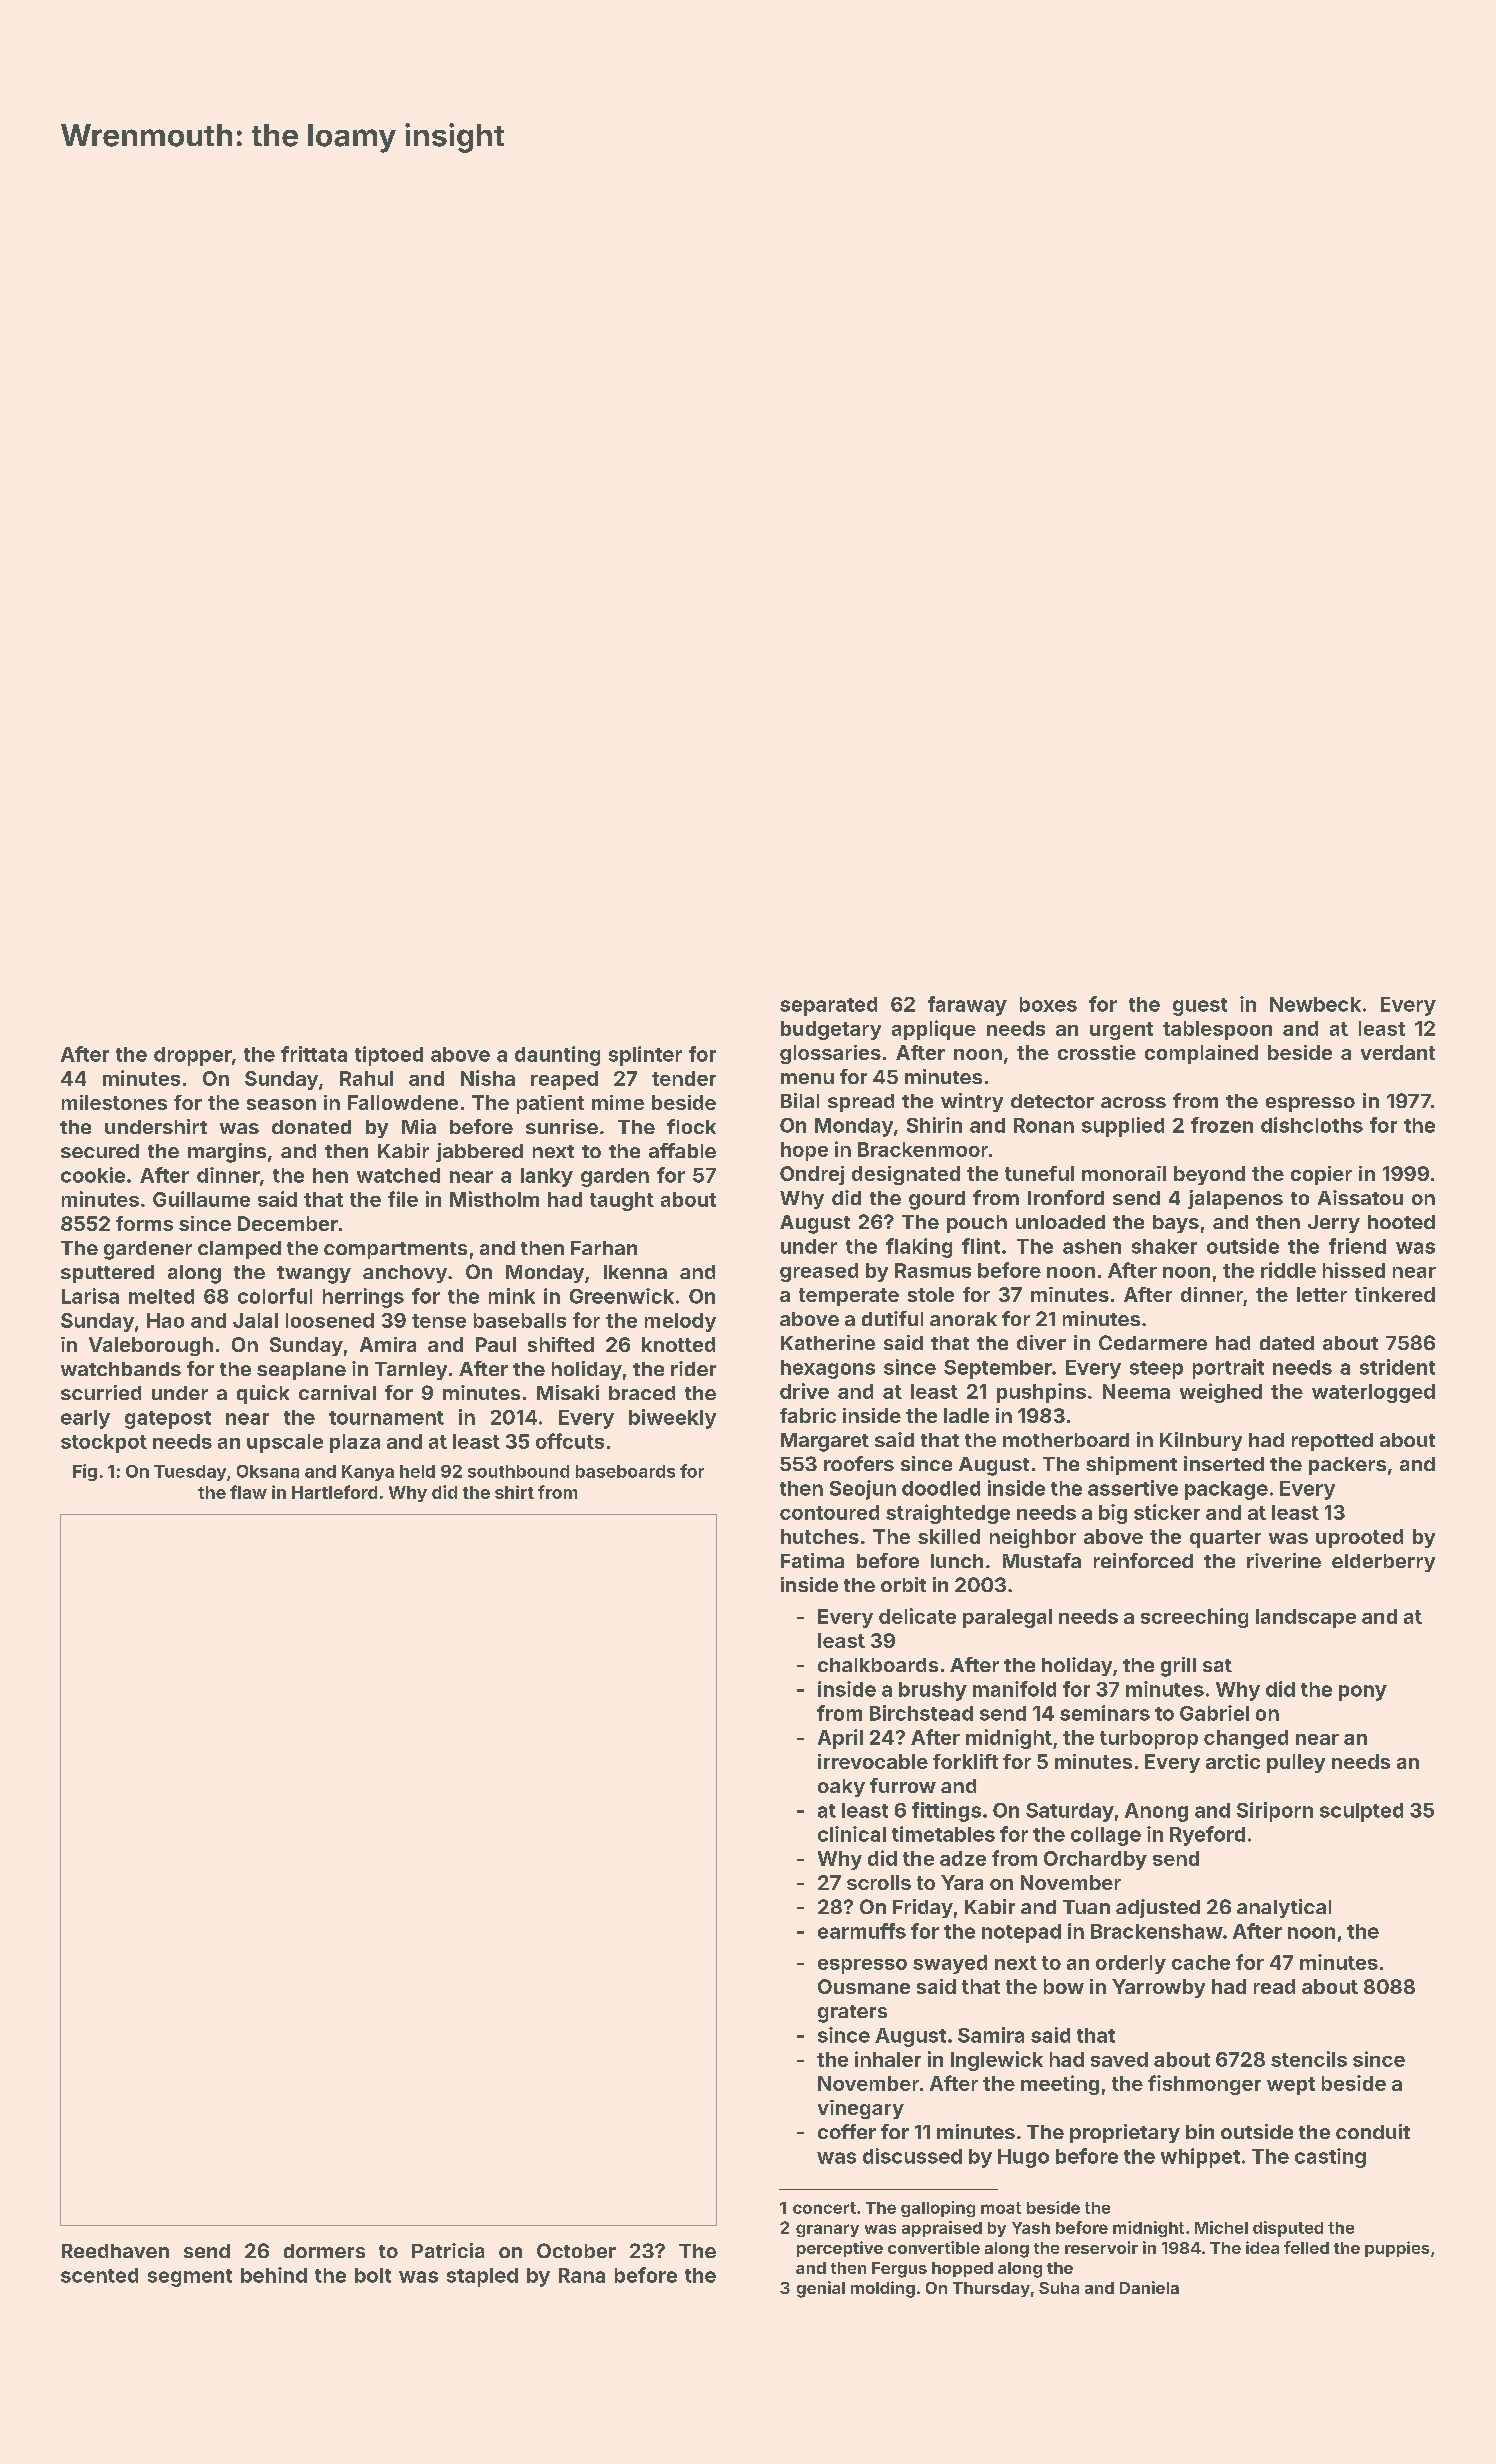  Describe the element at coordinates (368, 1473) in the page. I see `Kanya` at that location.
